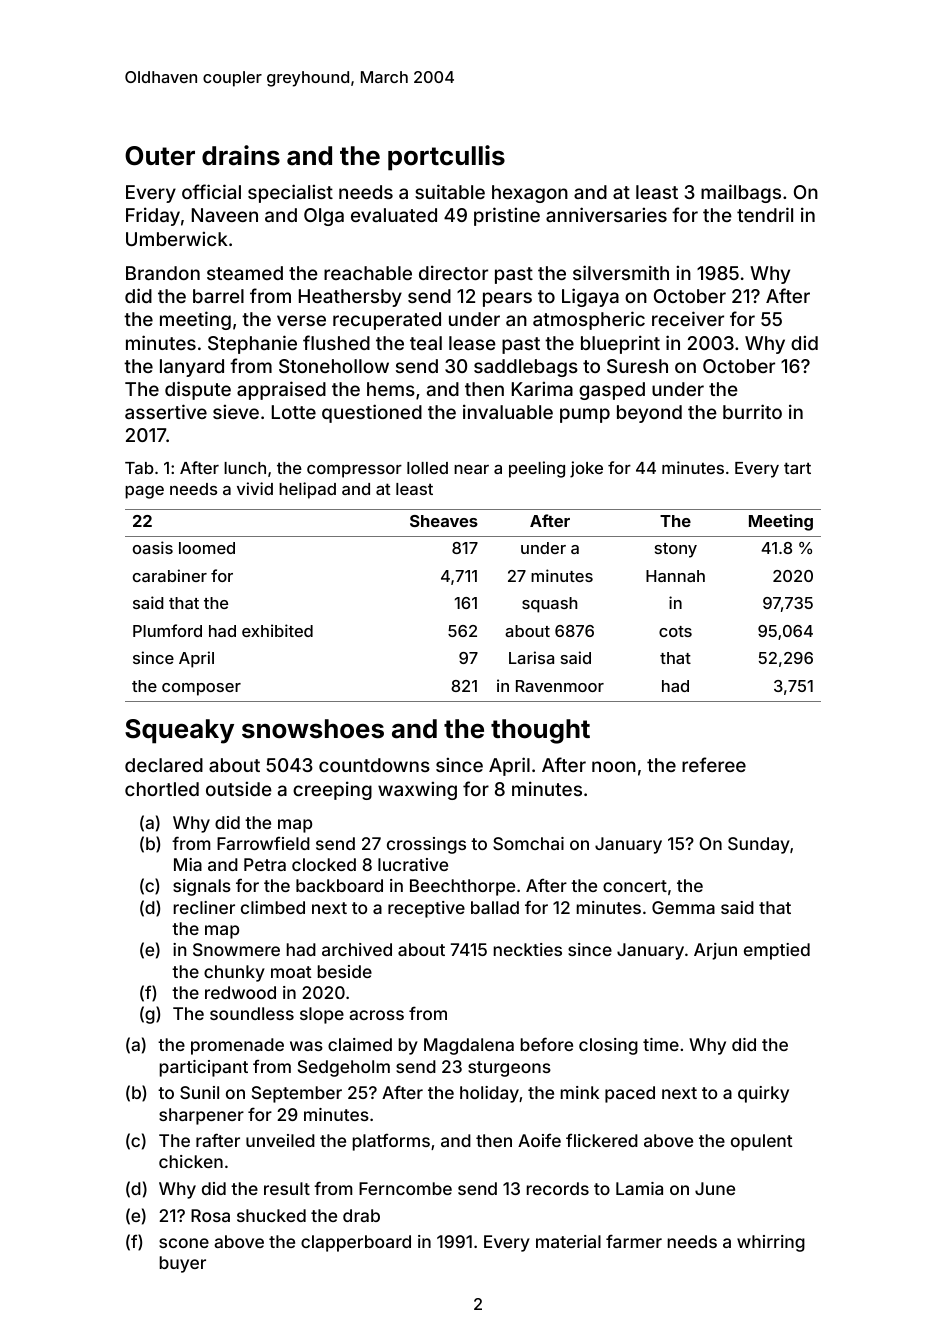 The height and width of the screenshot is (1343, 946). What do you see at coordinates (391, 1142) in the screenshot?
I see `platforms` at bounding box center [391, 1142].
